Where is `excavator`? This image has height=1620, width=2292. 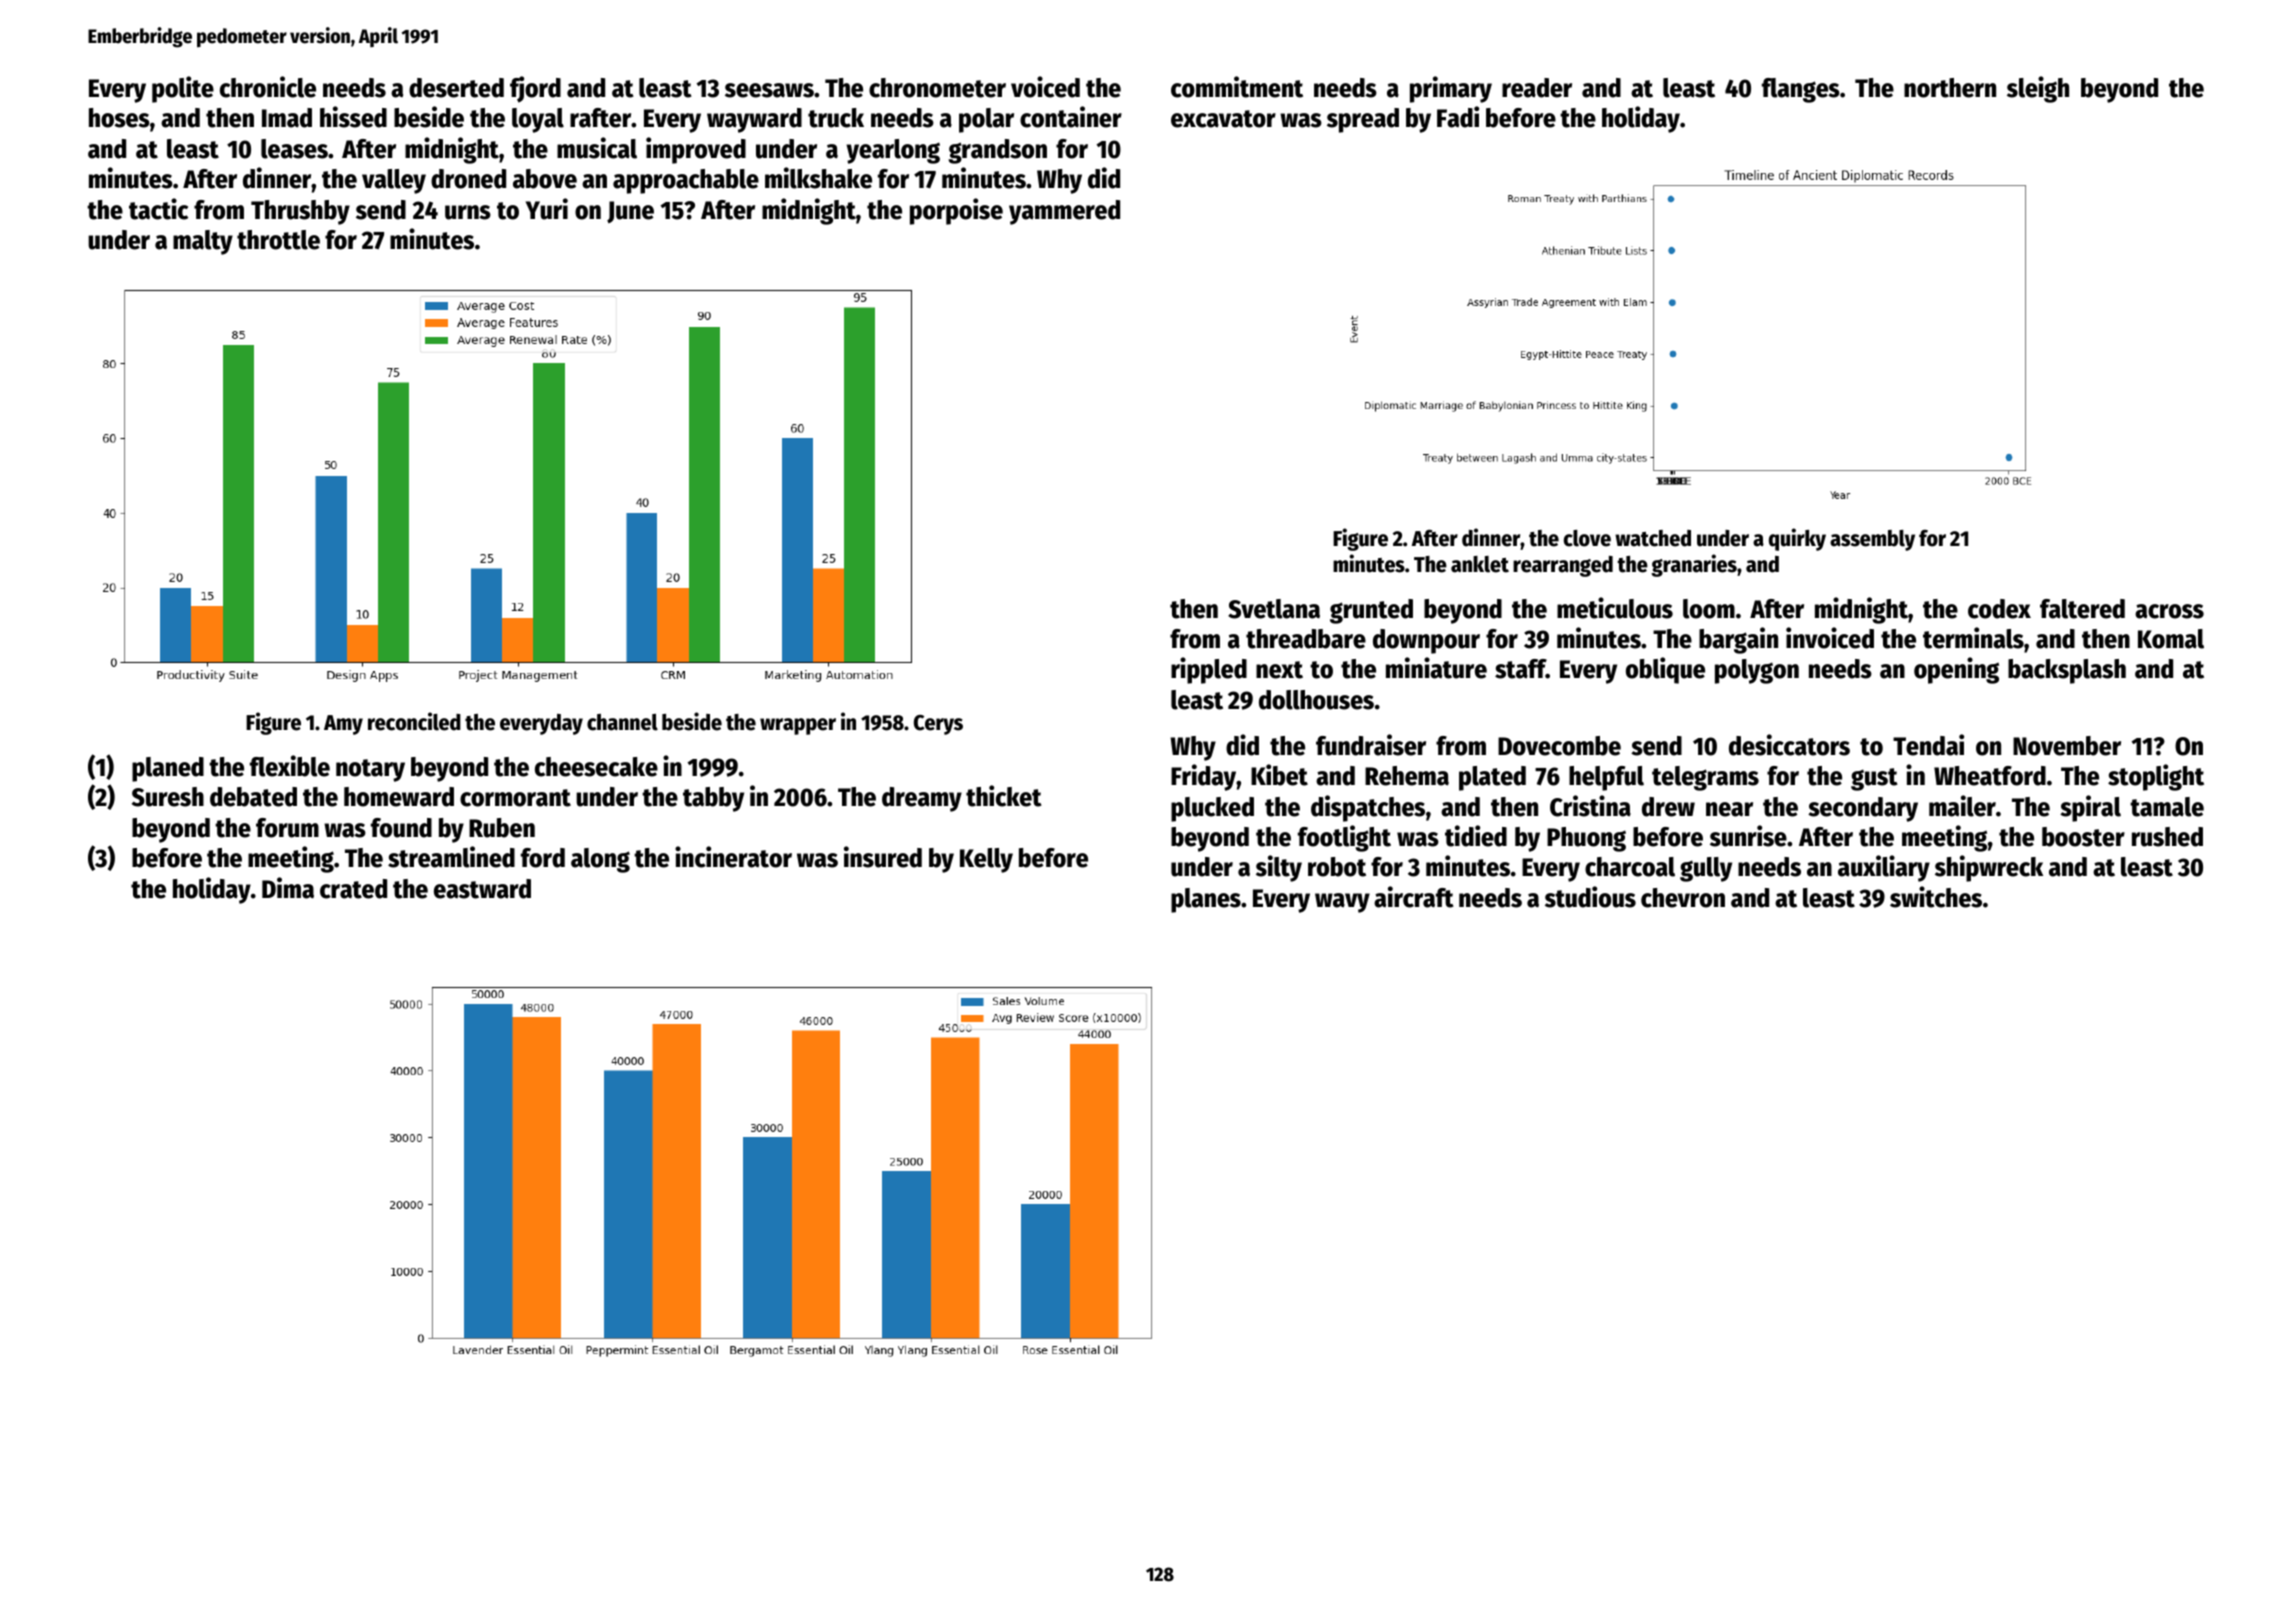 excavator is located at coordinates (1223, 119).
